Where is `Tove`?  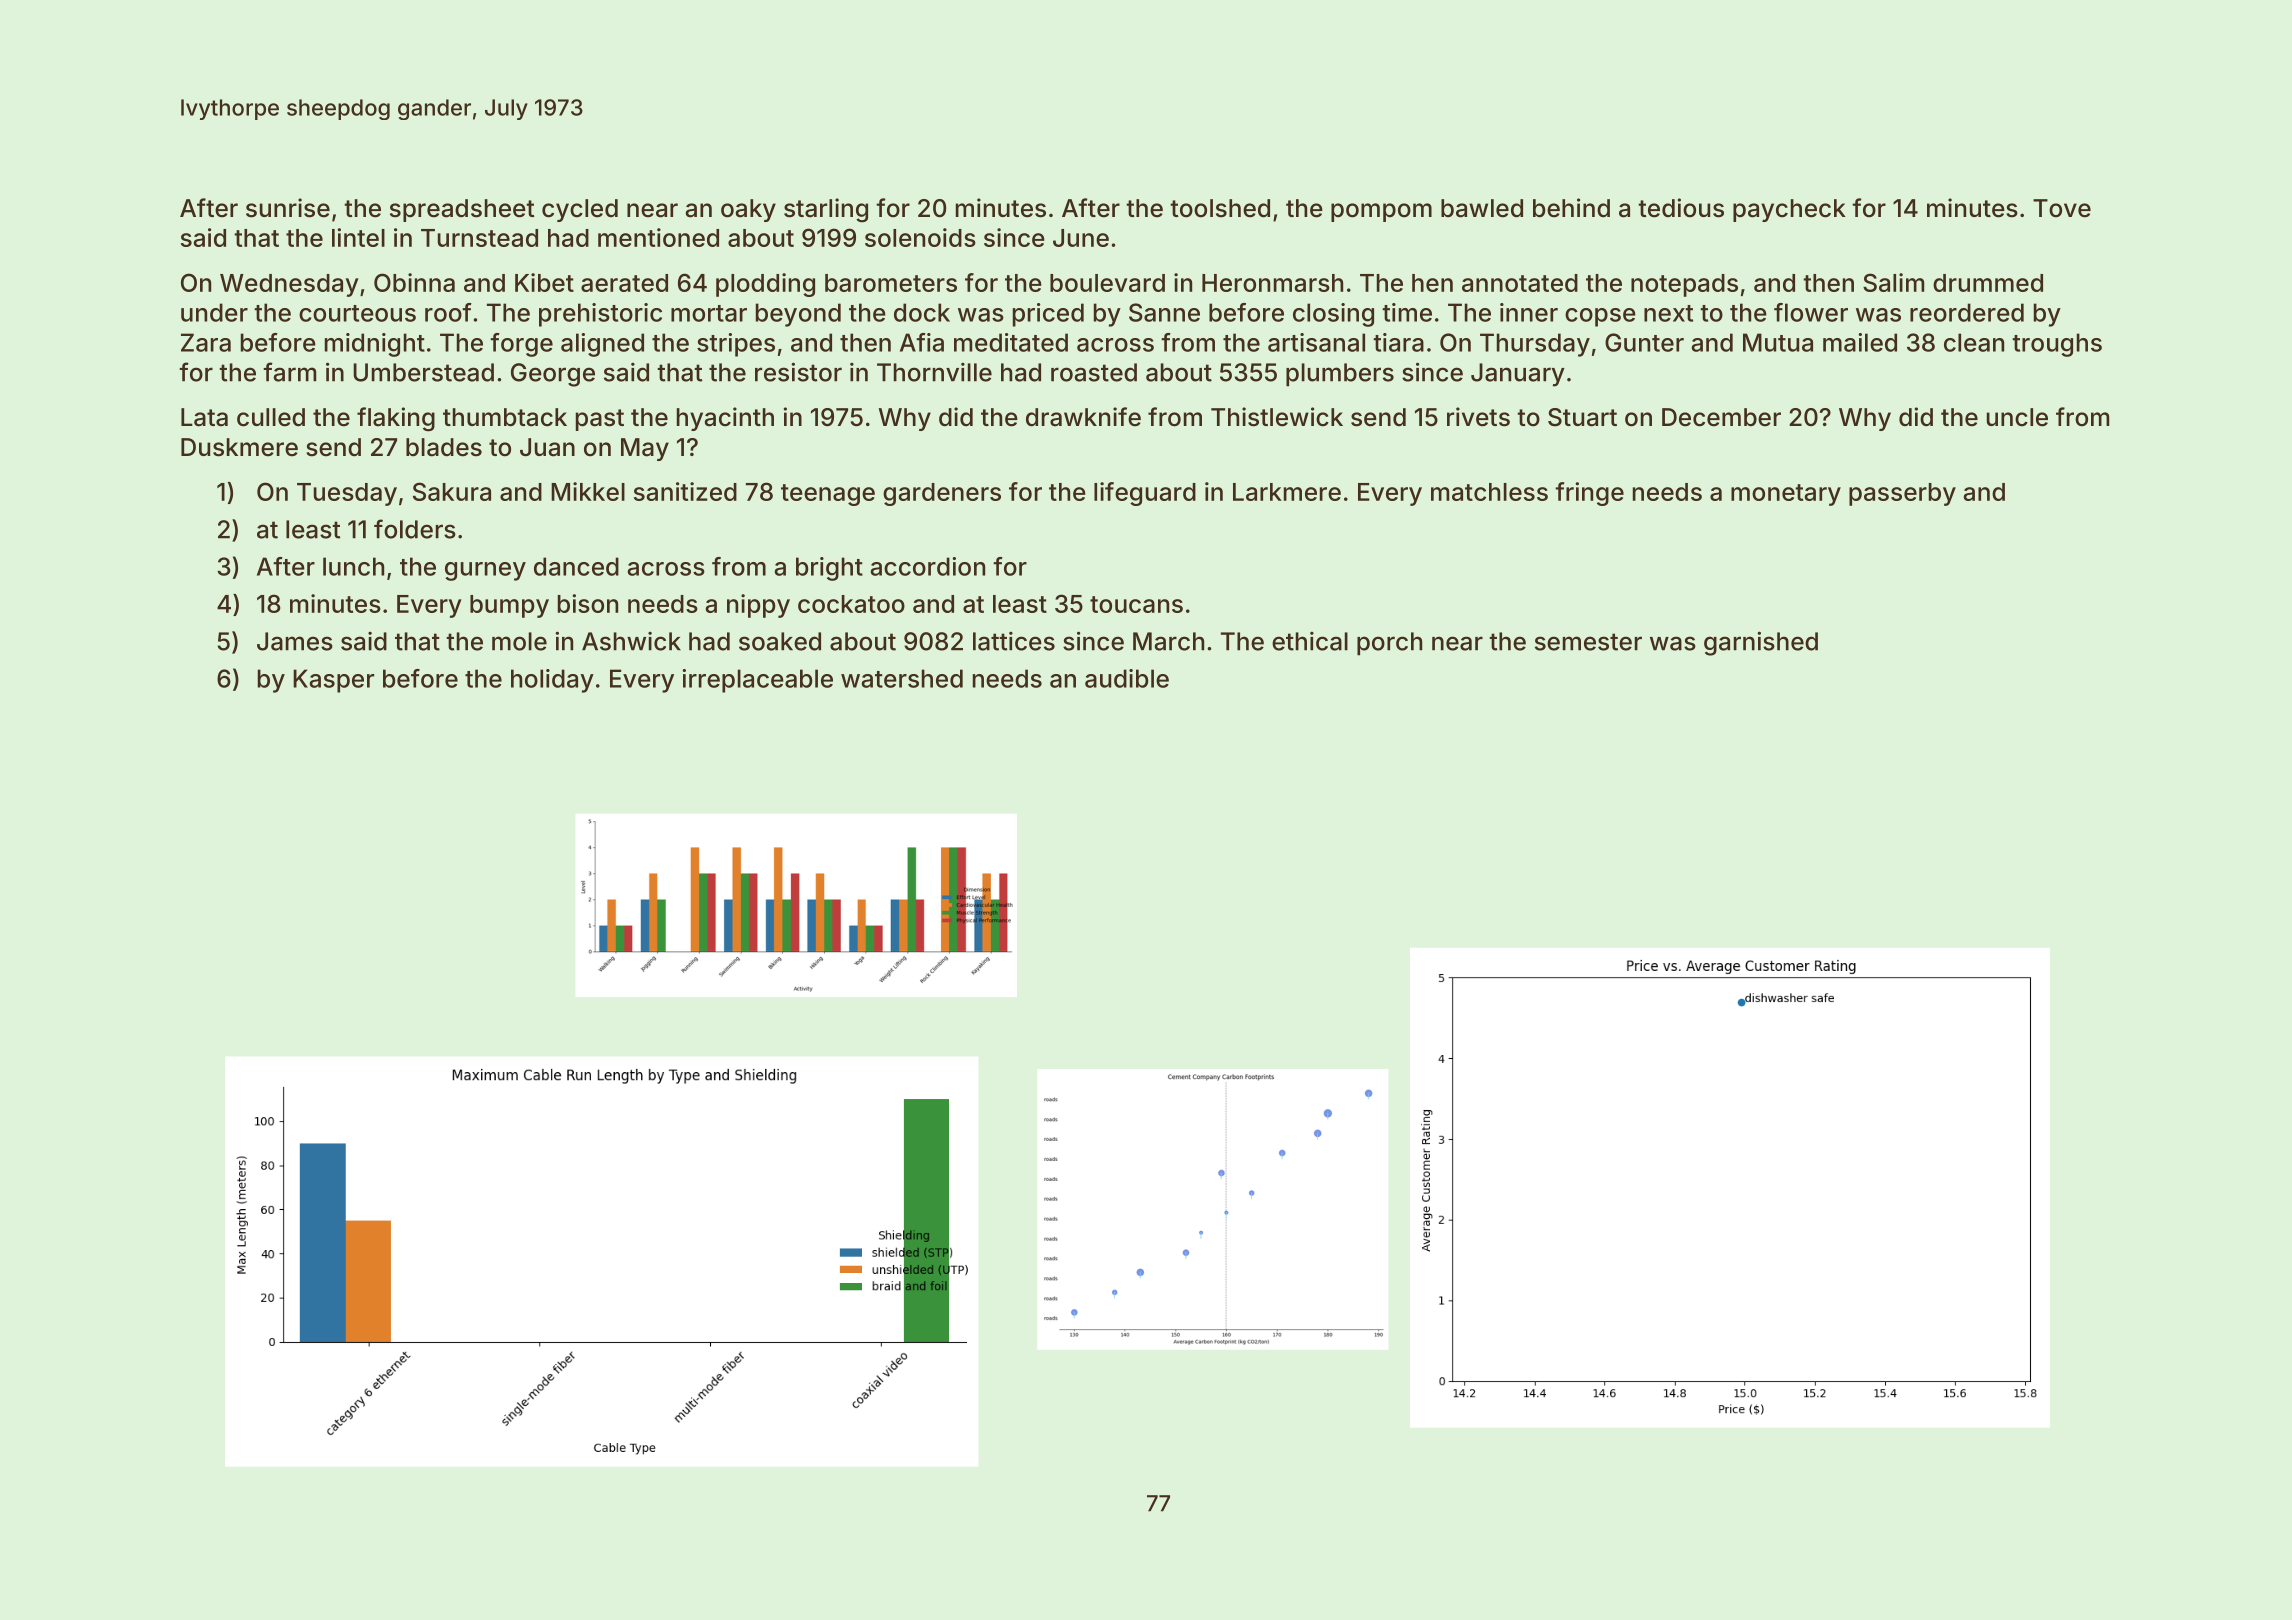
Tove is located at coordinates (2062, 208).
